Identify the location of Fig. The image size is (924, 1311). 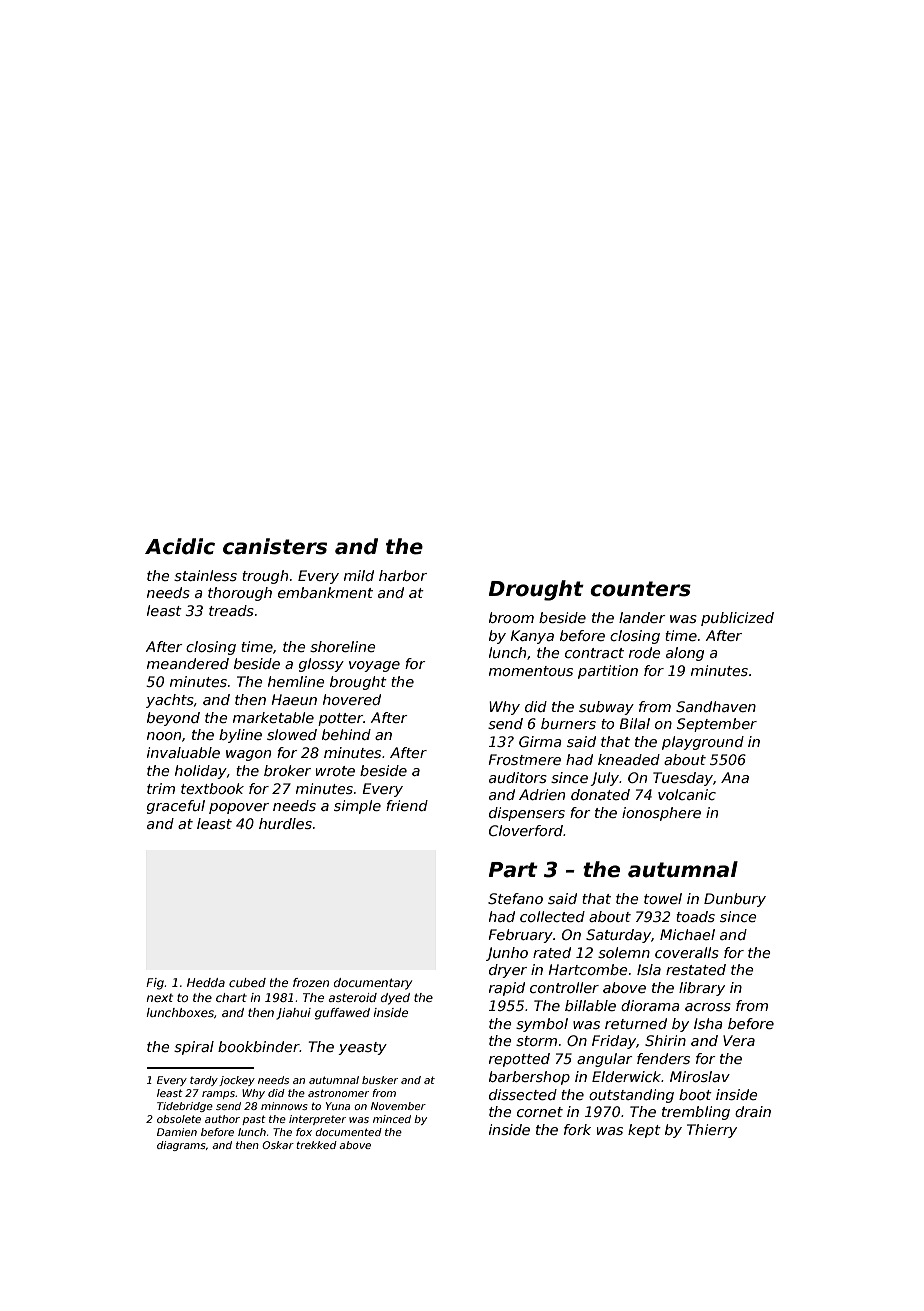
(155, 984).
